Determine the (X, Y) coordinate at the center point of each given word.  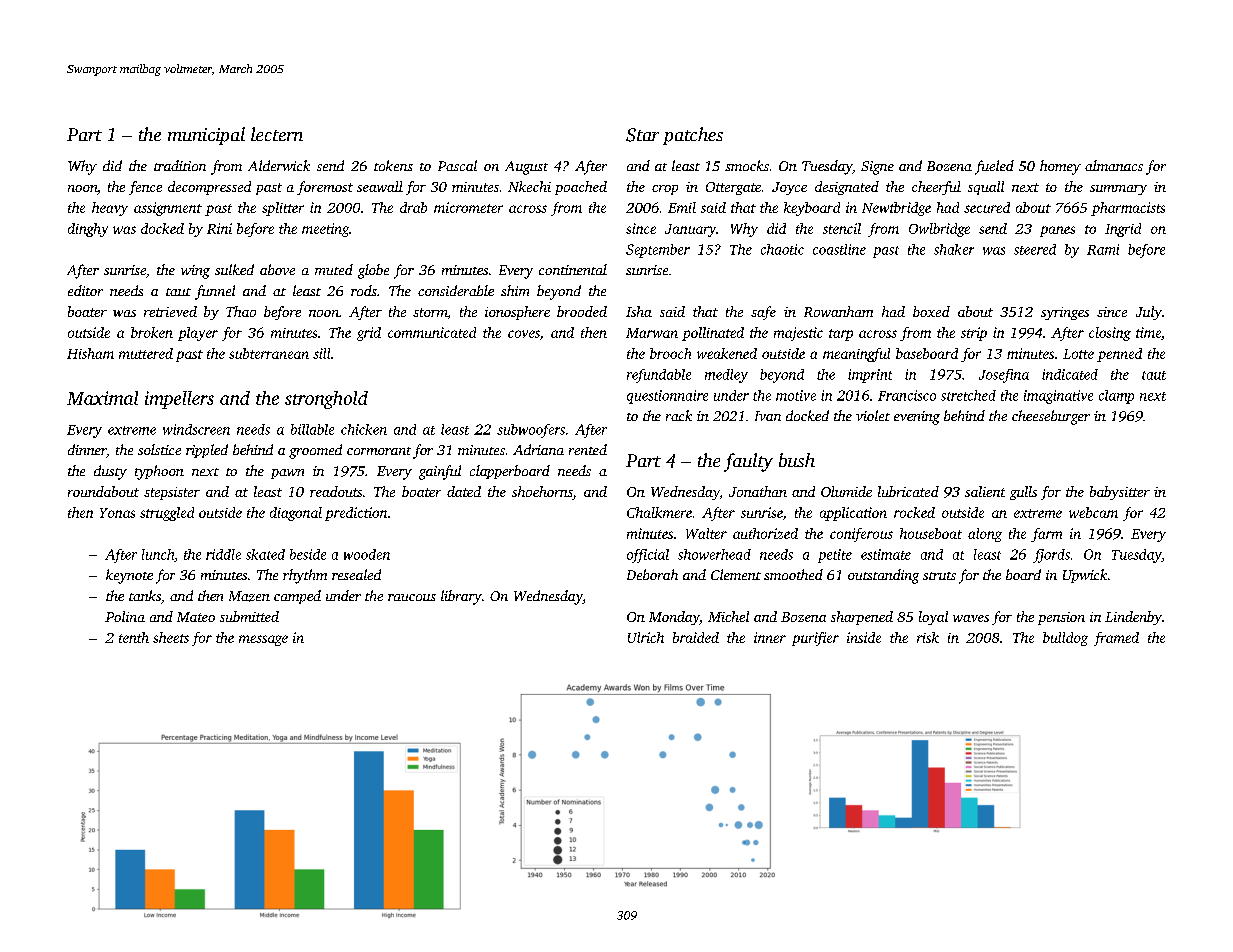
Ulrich (646, 637)
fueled (994, 167)
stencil (842, 228)
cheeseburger (1051, 417)
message (263, 640)
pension (1061, 618)
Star (642, 135)
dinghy (88, 230)
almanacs (1114, 165)
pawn (287, 474)
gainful (440, 472)
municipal (206, 136)
